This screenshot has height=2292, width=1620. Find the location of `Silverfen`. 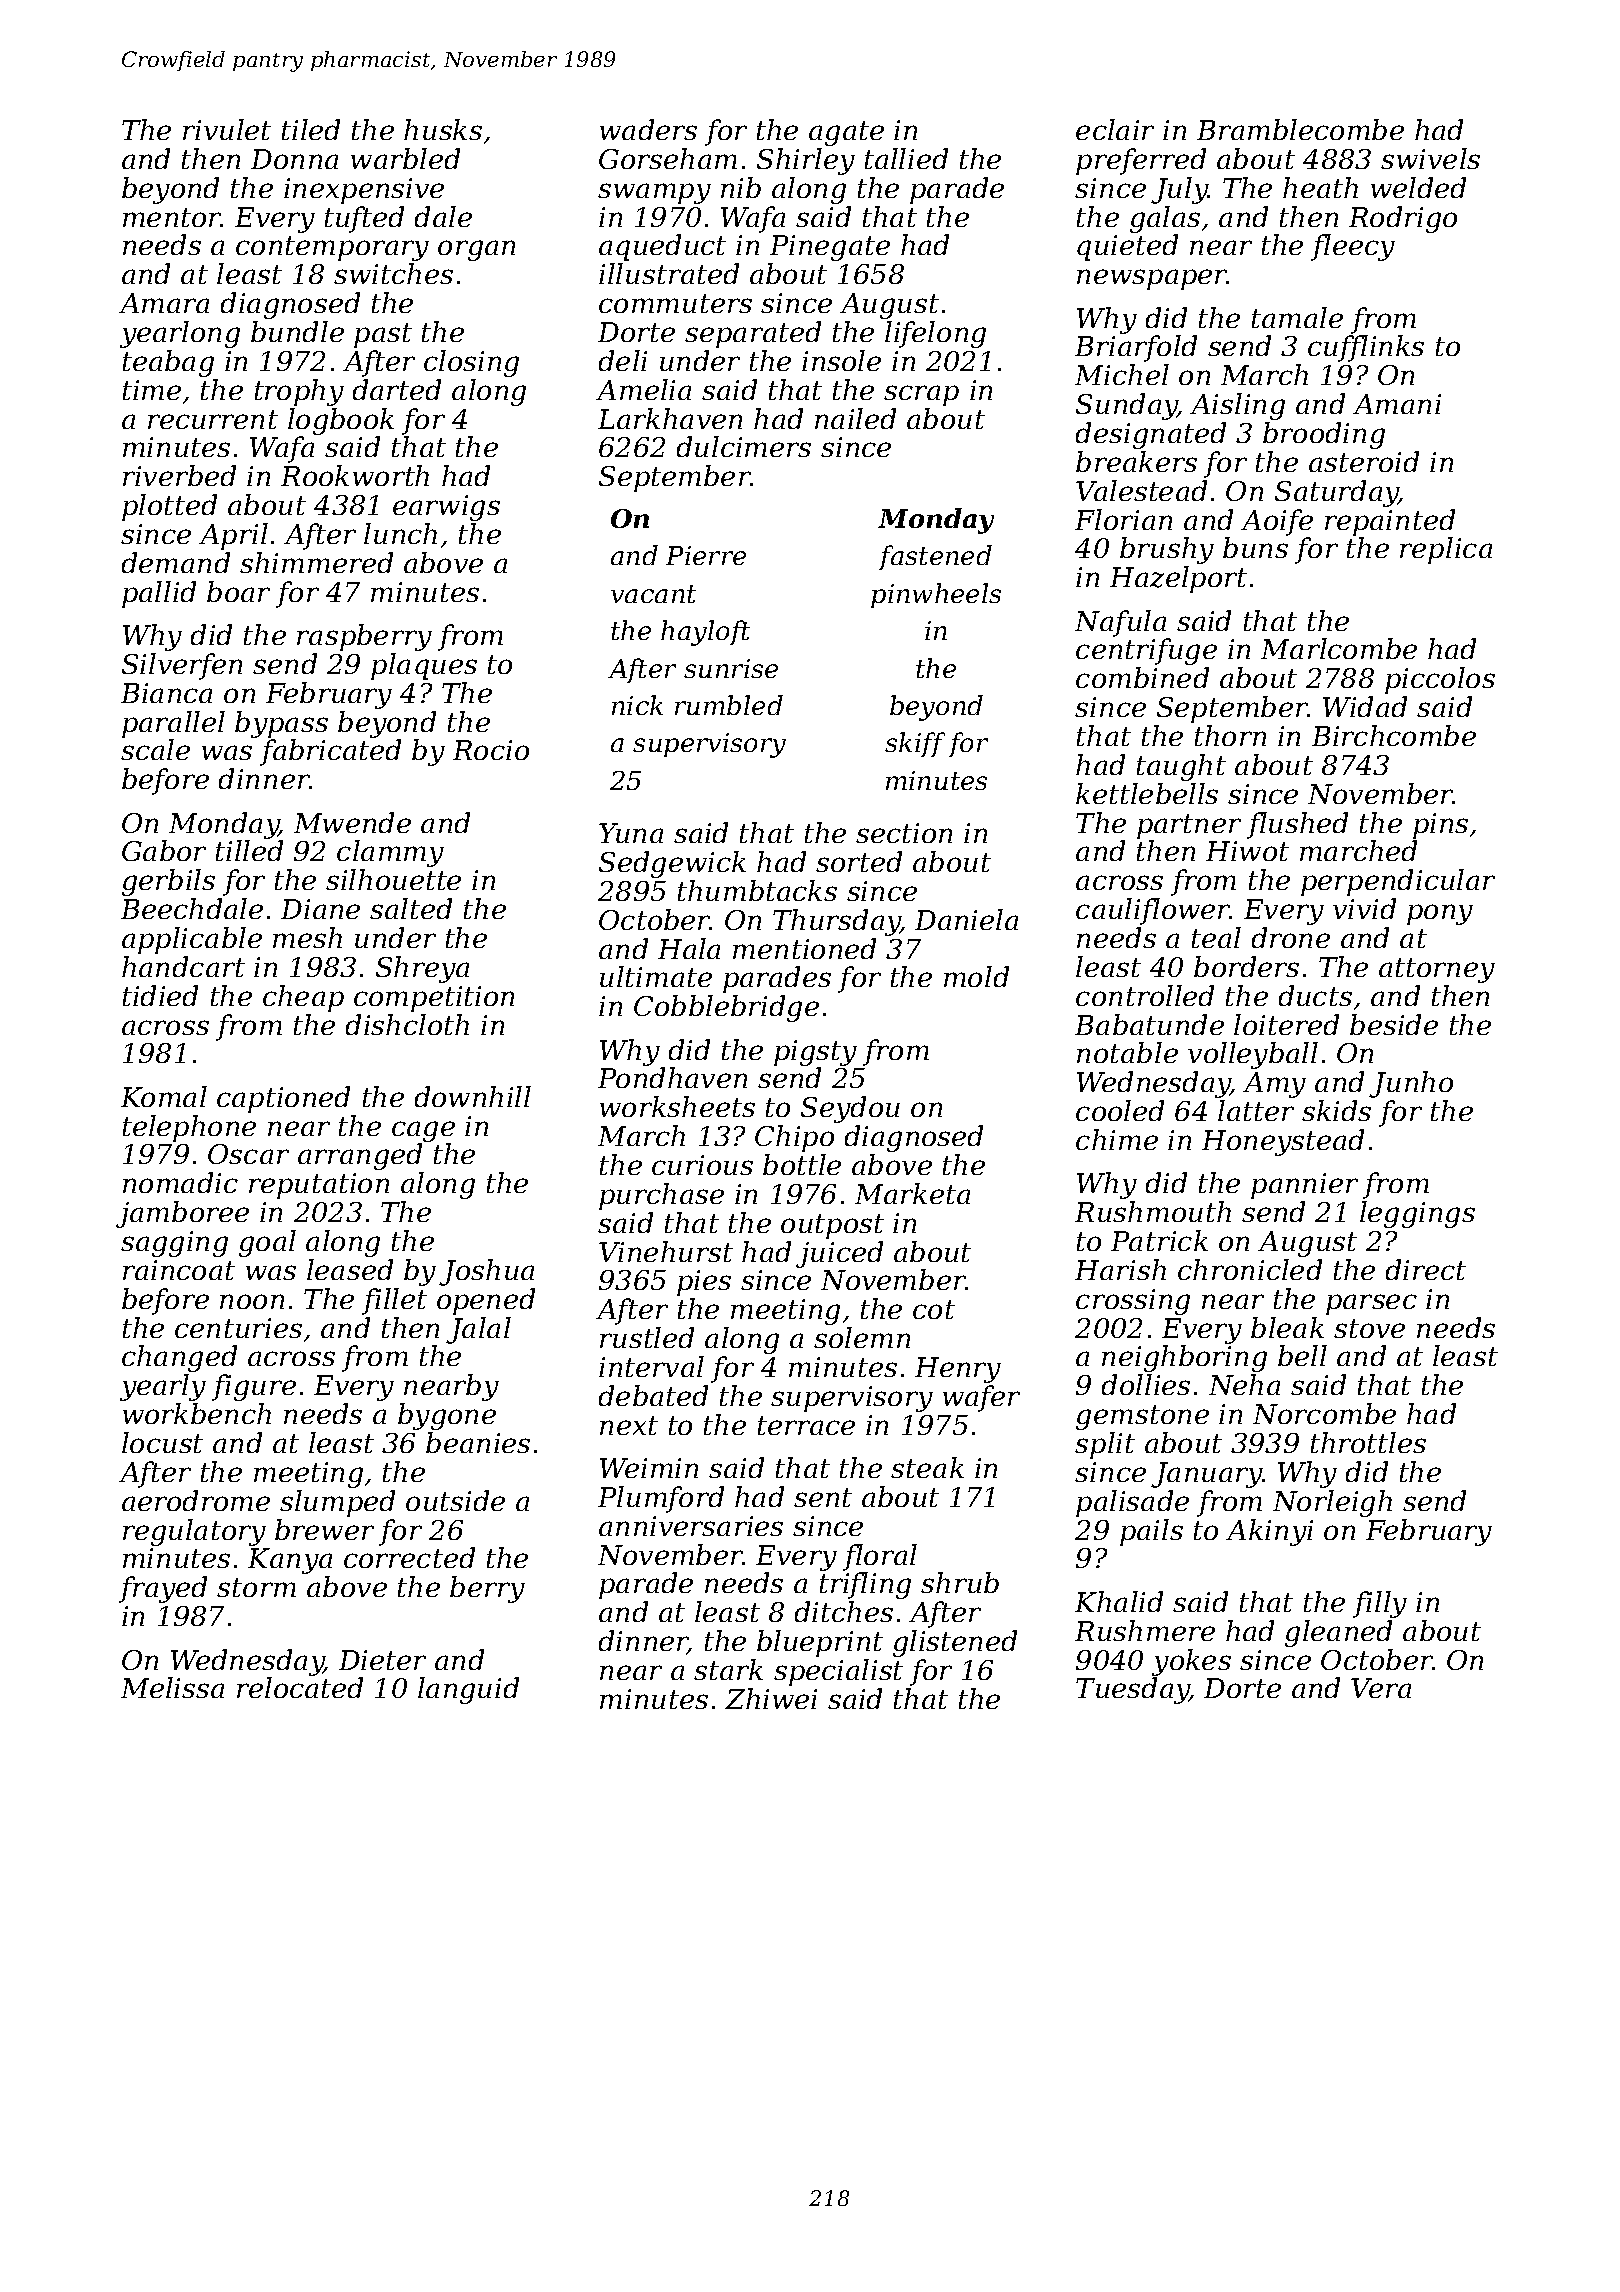

Silverfen is located at coordinates (182, 666).
